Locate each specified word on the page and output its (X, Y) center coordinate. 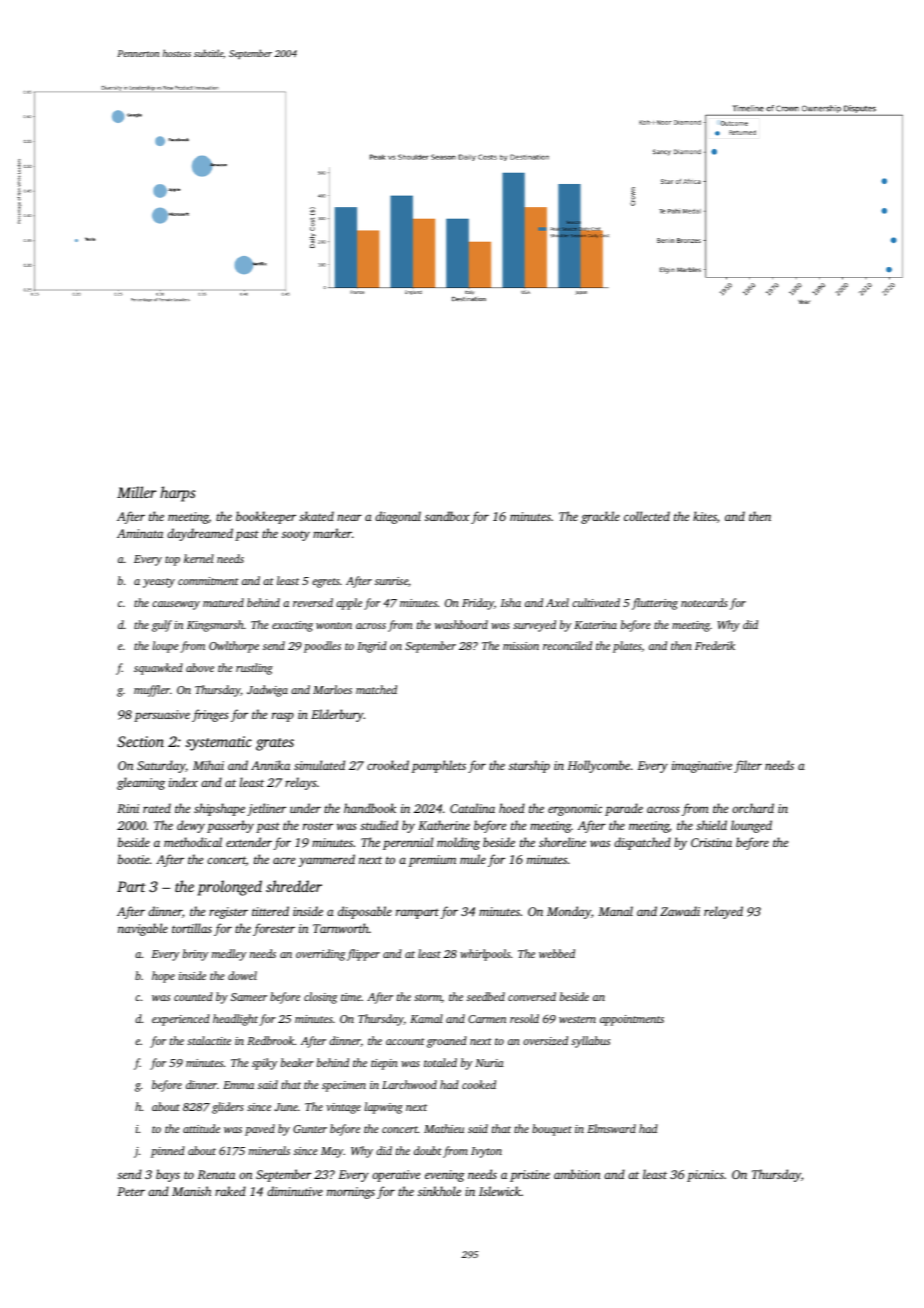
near (349, 517)
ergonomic (575, 810)
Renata (216, 1174)
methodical (193, 842)
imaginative (702, 767)
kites (705, 516)
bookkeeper (266, 517)
